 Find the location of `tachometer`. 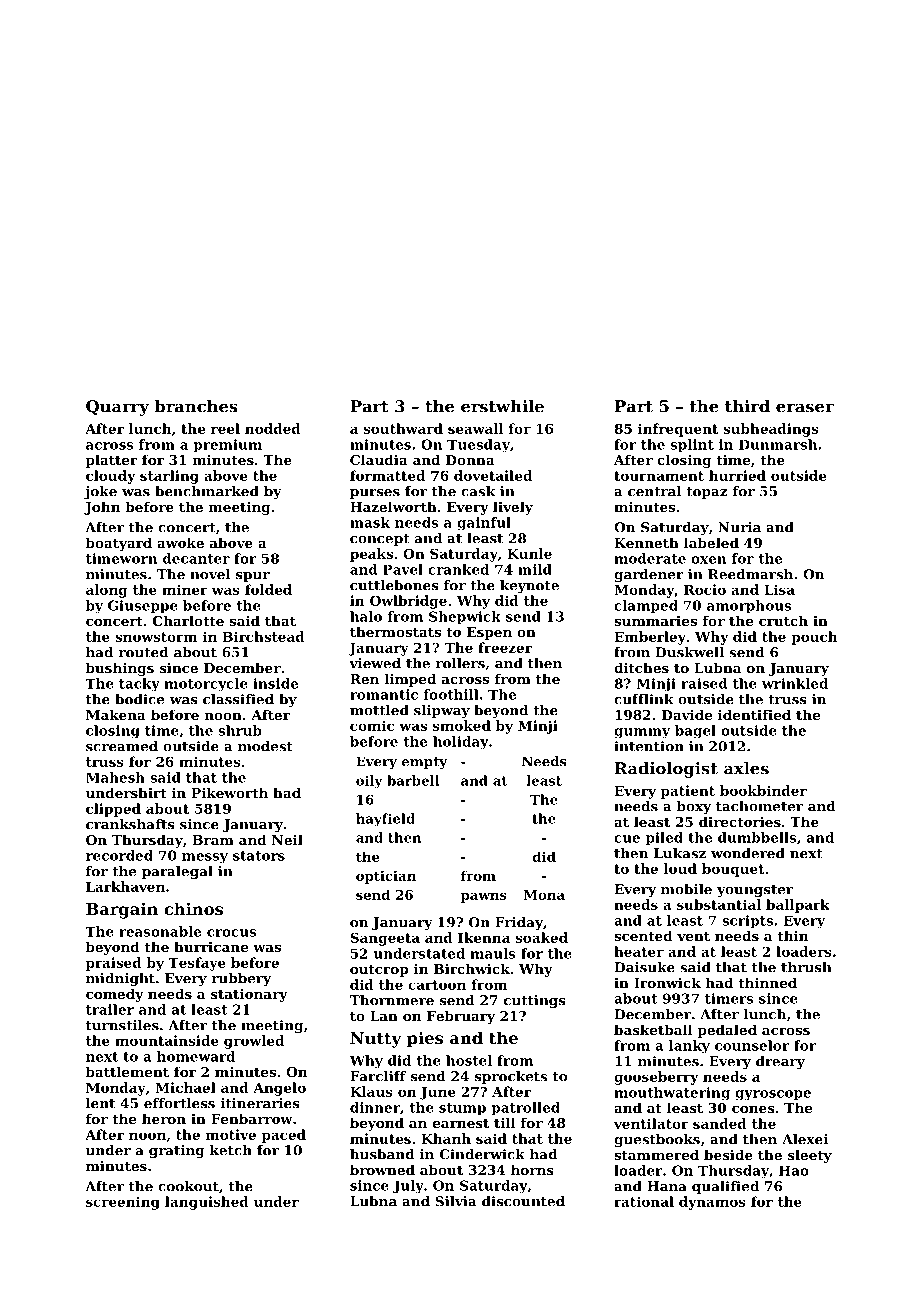

tachometer is located at coordinates (759, 806).
